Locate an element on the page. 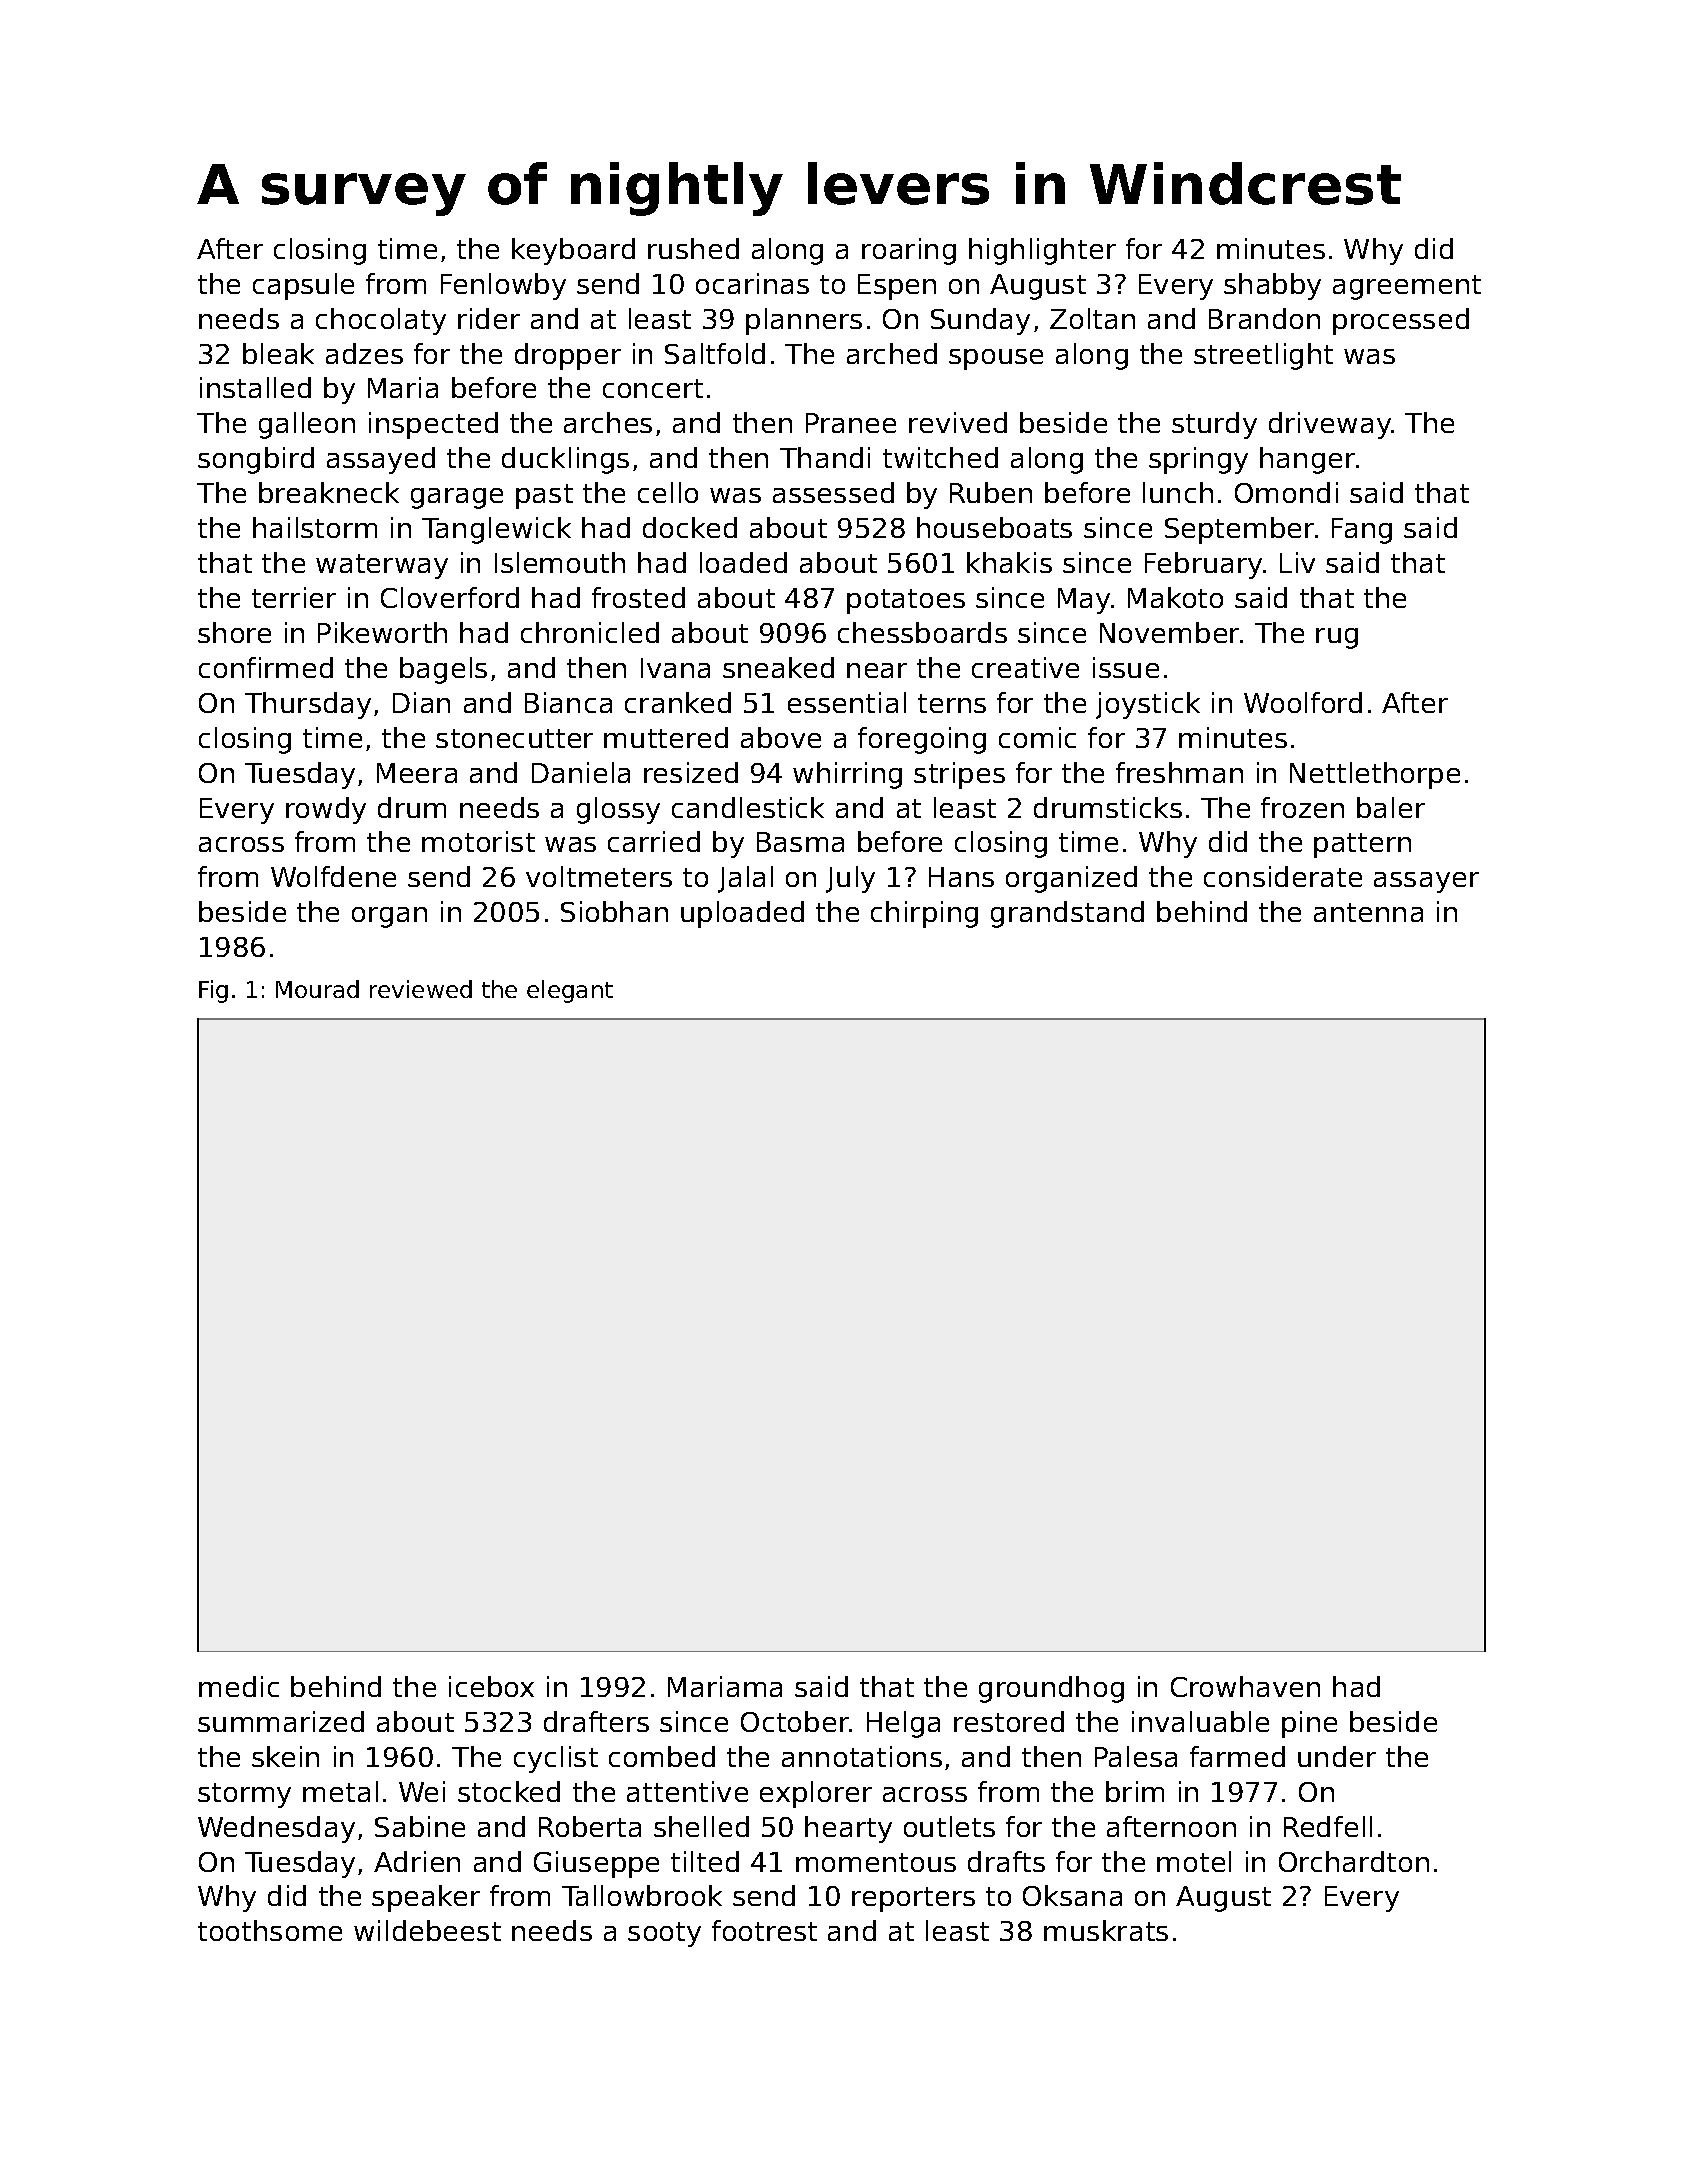  motel is located at coordinates (1194, 1861).
